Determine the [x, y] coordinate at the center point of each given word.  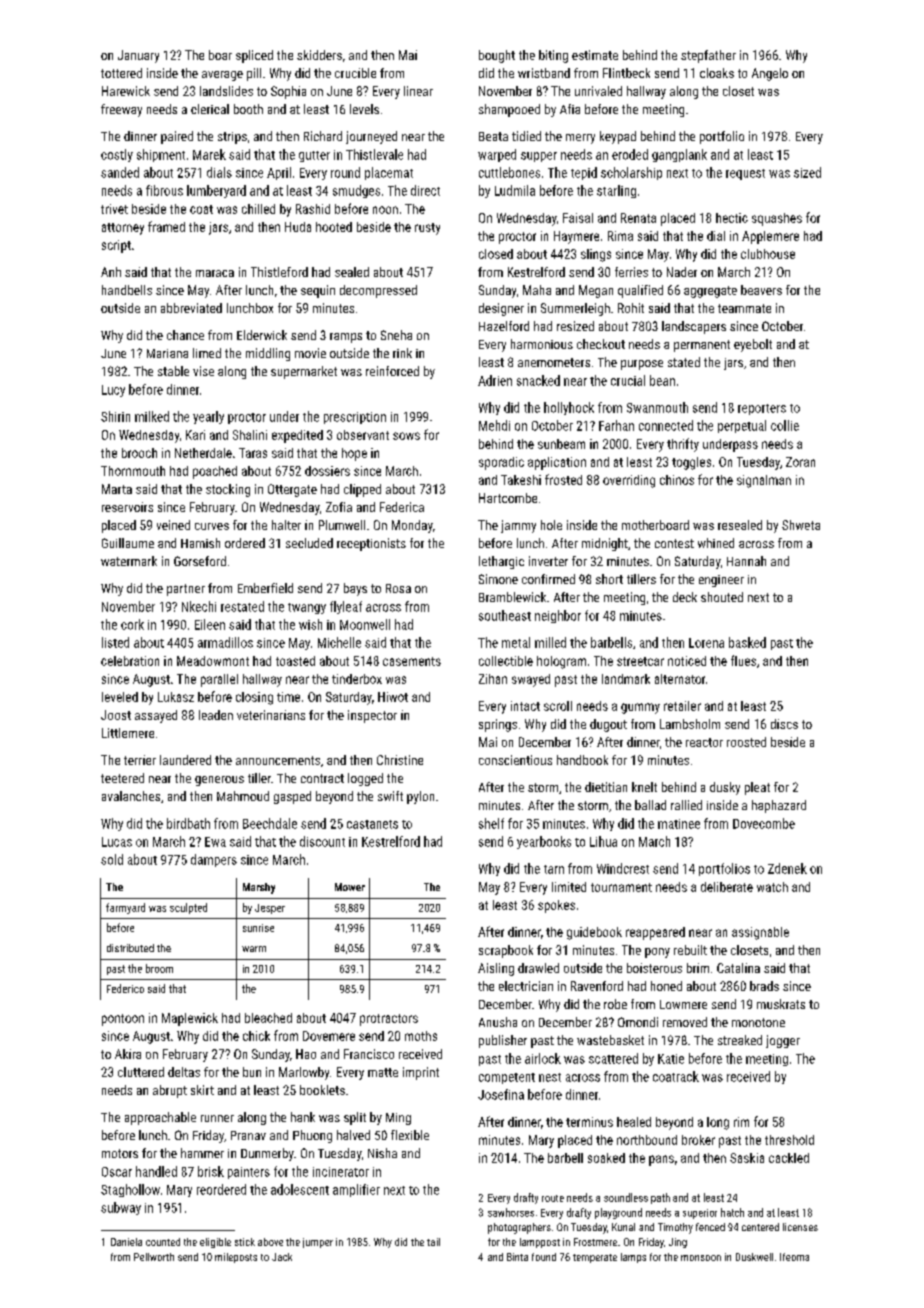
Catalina [738, 968]
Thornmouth [133, 471]
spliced [254, 56]
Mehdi [494, 425]
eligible [215, 1243]
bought [497, 56]
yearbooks [544, 842]
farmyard [125, 908]
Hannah [746, 561]
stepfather [708, 56]
